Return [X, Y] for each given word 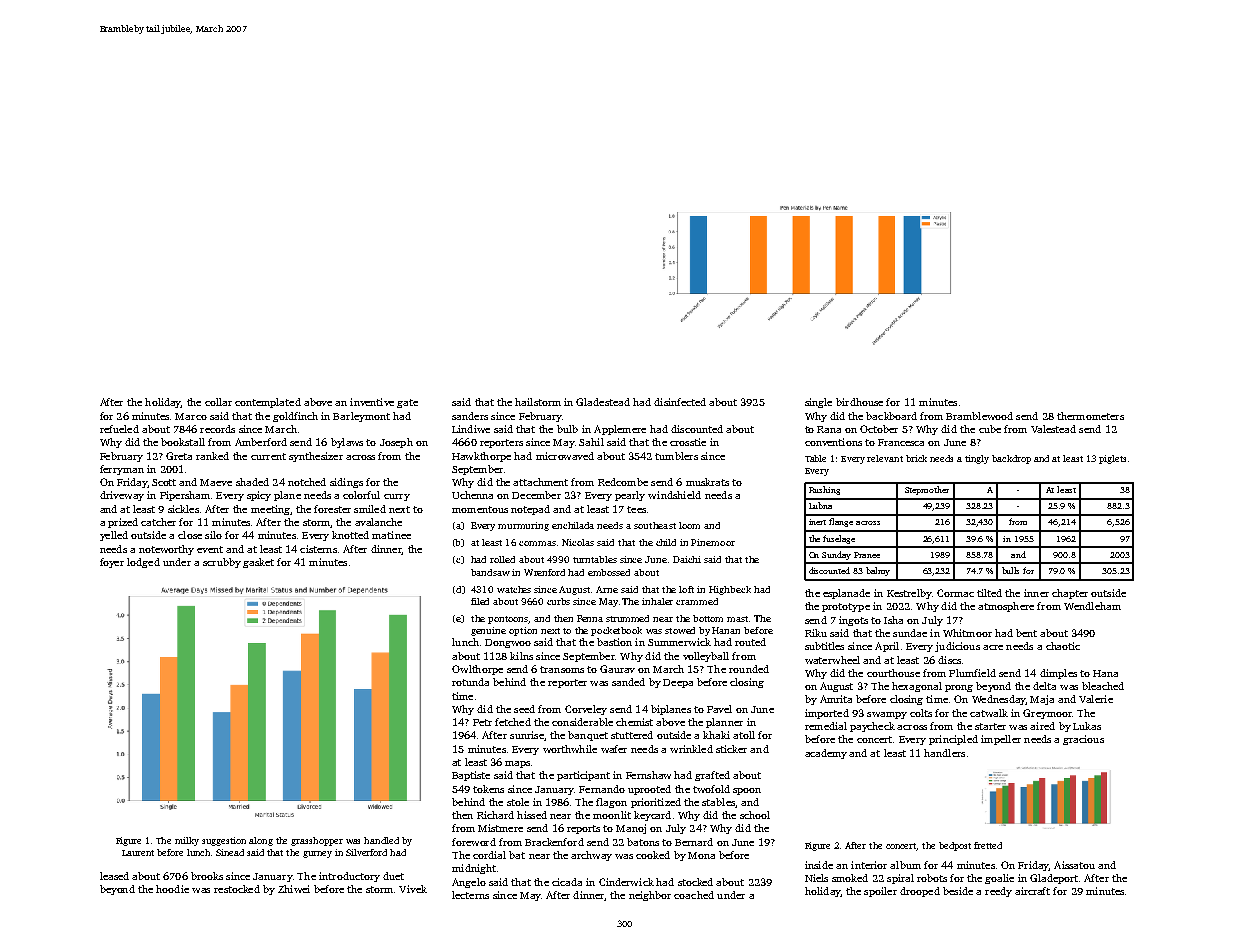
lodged [143, 563]
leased [114, 876]
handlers [944, 753]
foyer [112, 563]
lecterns [470, 895]
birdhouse [859, 402]
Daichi [687, 559]
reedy [998, 892]
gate [407, 403]
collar [218, 402]
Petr [482, 722]
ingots [853, 621]
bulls [1010, 570]
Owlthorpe [477, 670]
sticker [731, 749]
